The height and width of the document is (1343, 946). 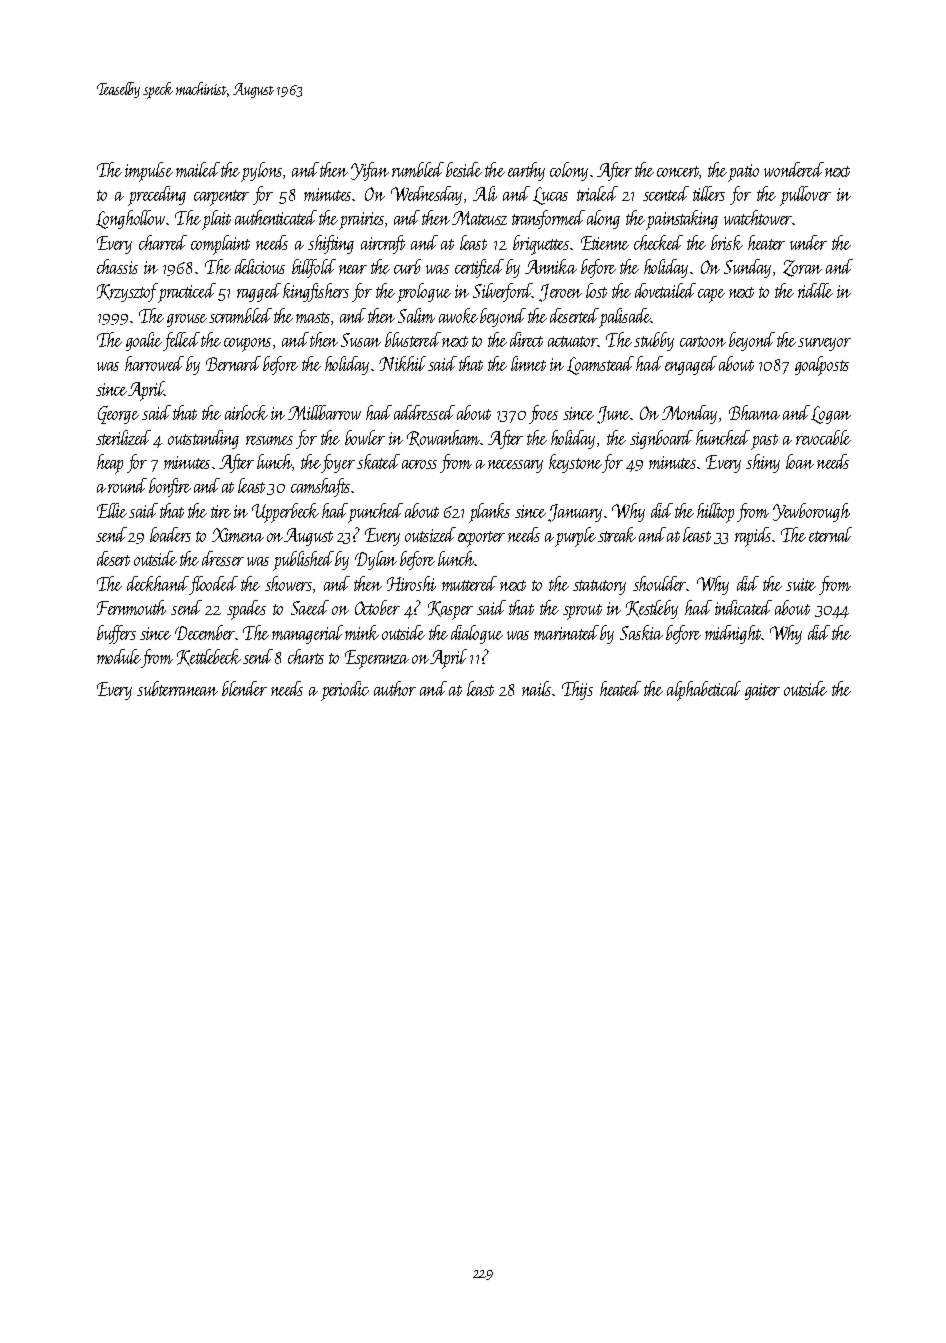 What do you see at coordinates (824, 344) in the document?
I see `surveyor` at bounding box center [824, 344].
